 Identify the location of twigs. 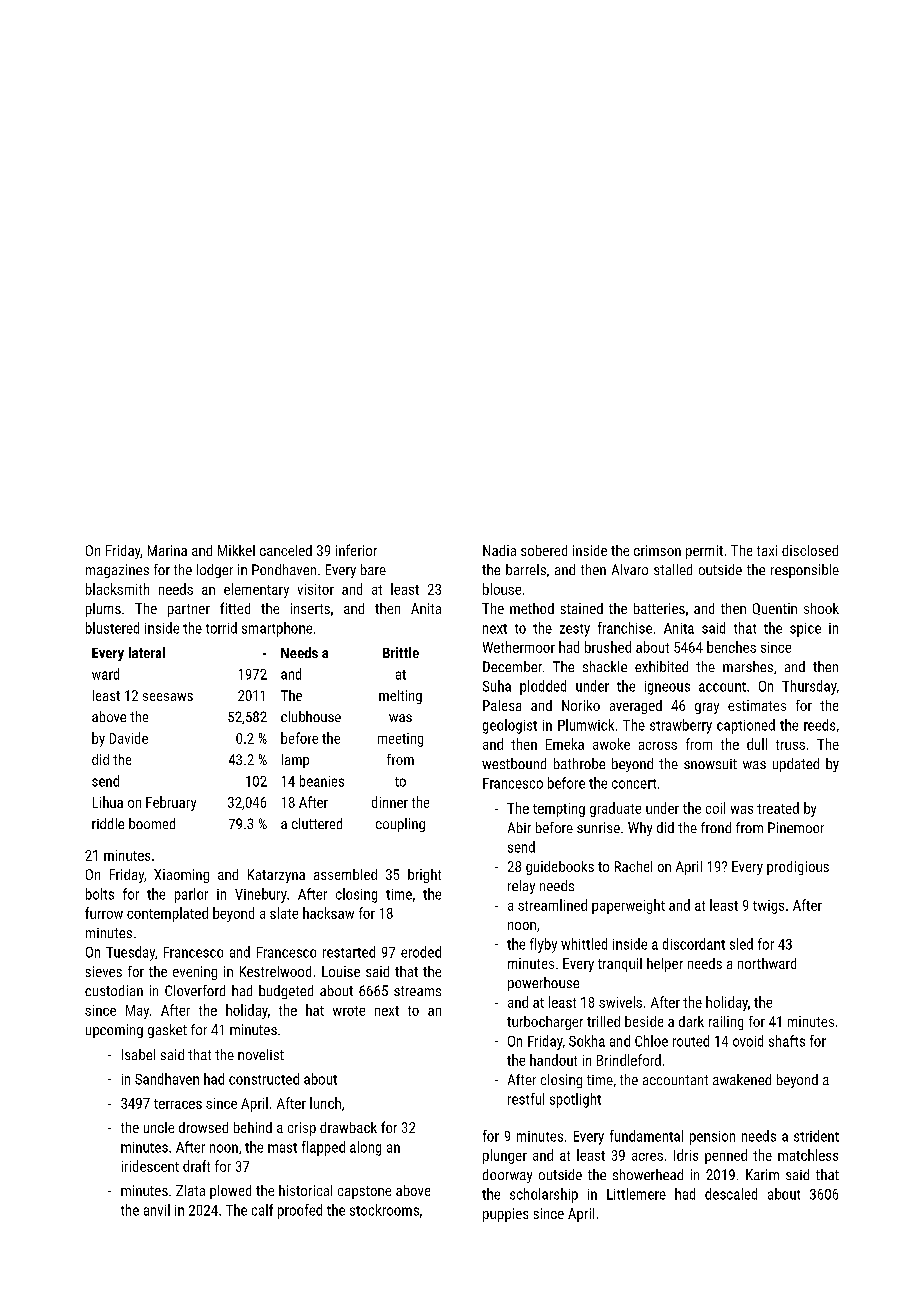
(768, 907).
